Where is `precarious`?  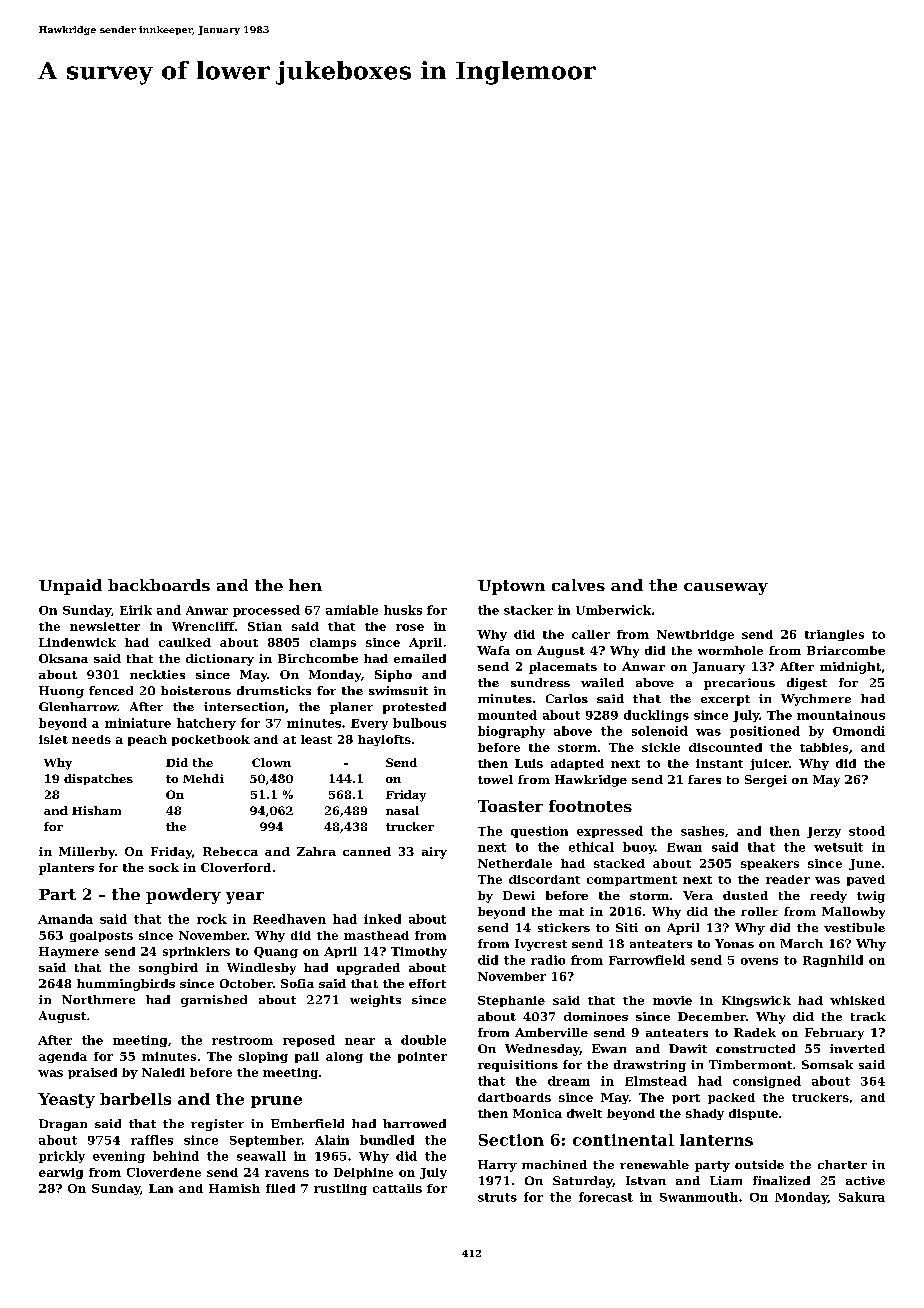
precarious is located at coordinates (739, 684).
